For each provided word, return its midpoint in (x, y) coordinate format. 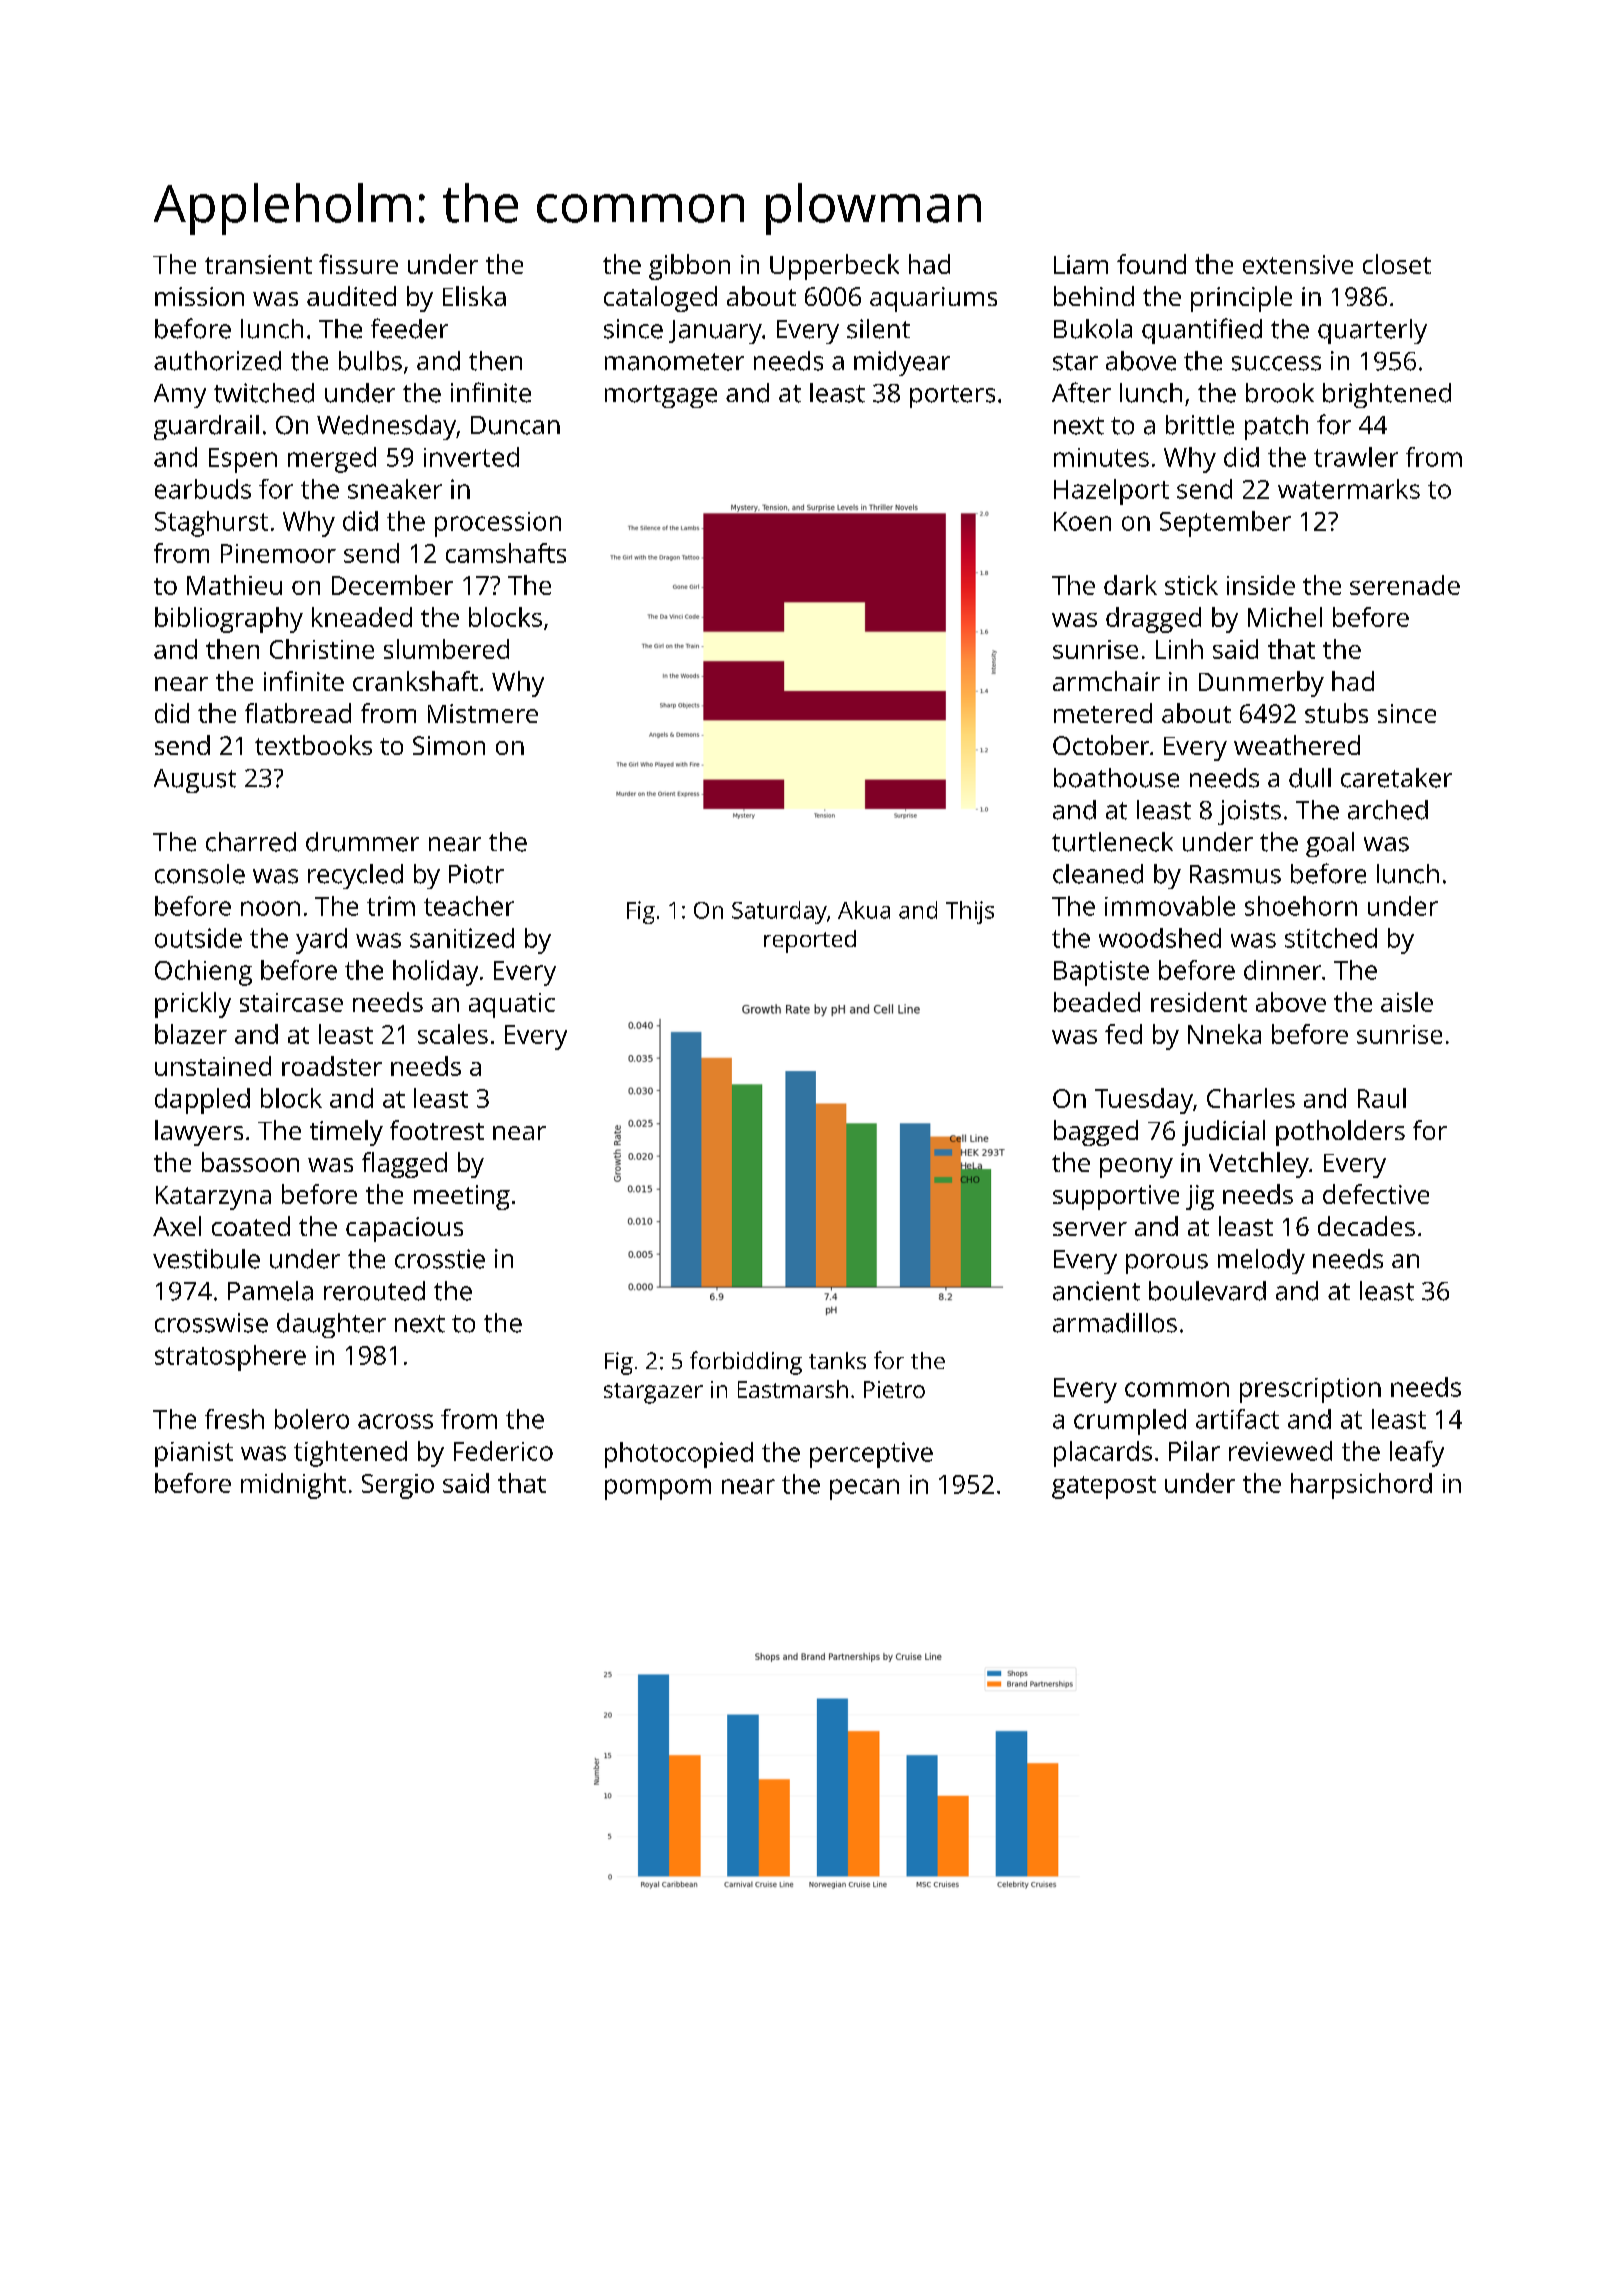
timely (346, 1133)
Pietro (894, 1389)
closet (1397, 264)
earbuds (203, 489)
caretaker (1396, 778)
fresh (234, 1419)
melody (1261, 1261)
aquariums (933, 299)
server (1090, 1229)
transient (258, 264)
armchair (1106, 681)
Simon (449, 745)
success (1276, 363)
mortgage (661, 396)
